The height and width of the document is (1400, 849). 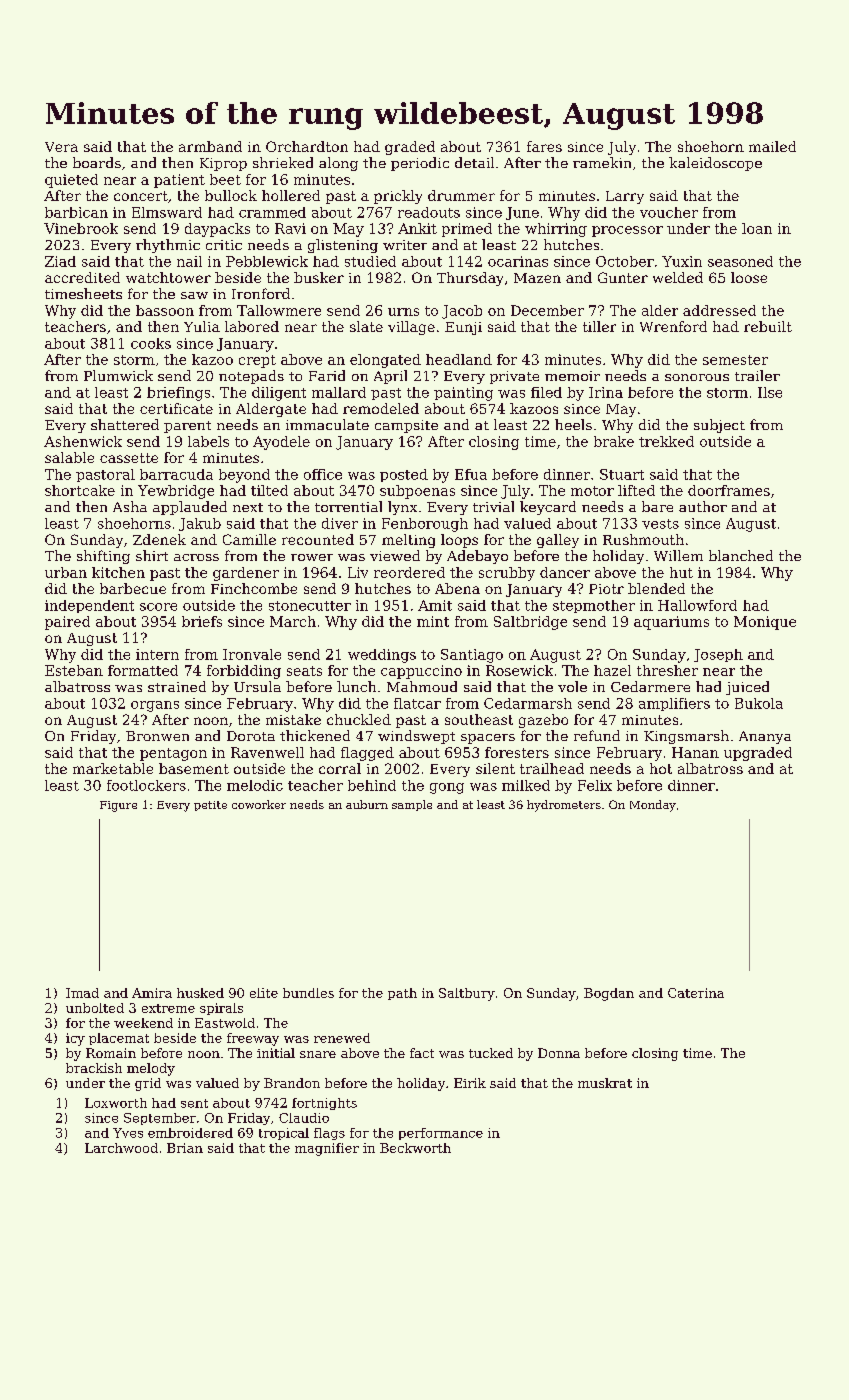 I want to click on Caterina, so click(x=696, y=993).
